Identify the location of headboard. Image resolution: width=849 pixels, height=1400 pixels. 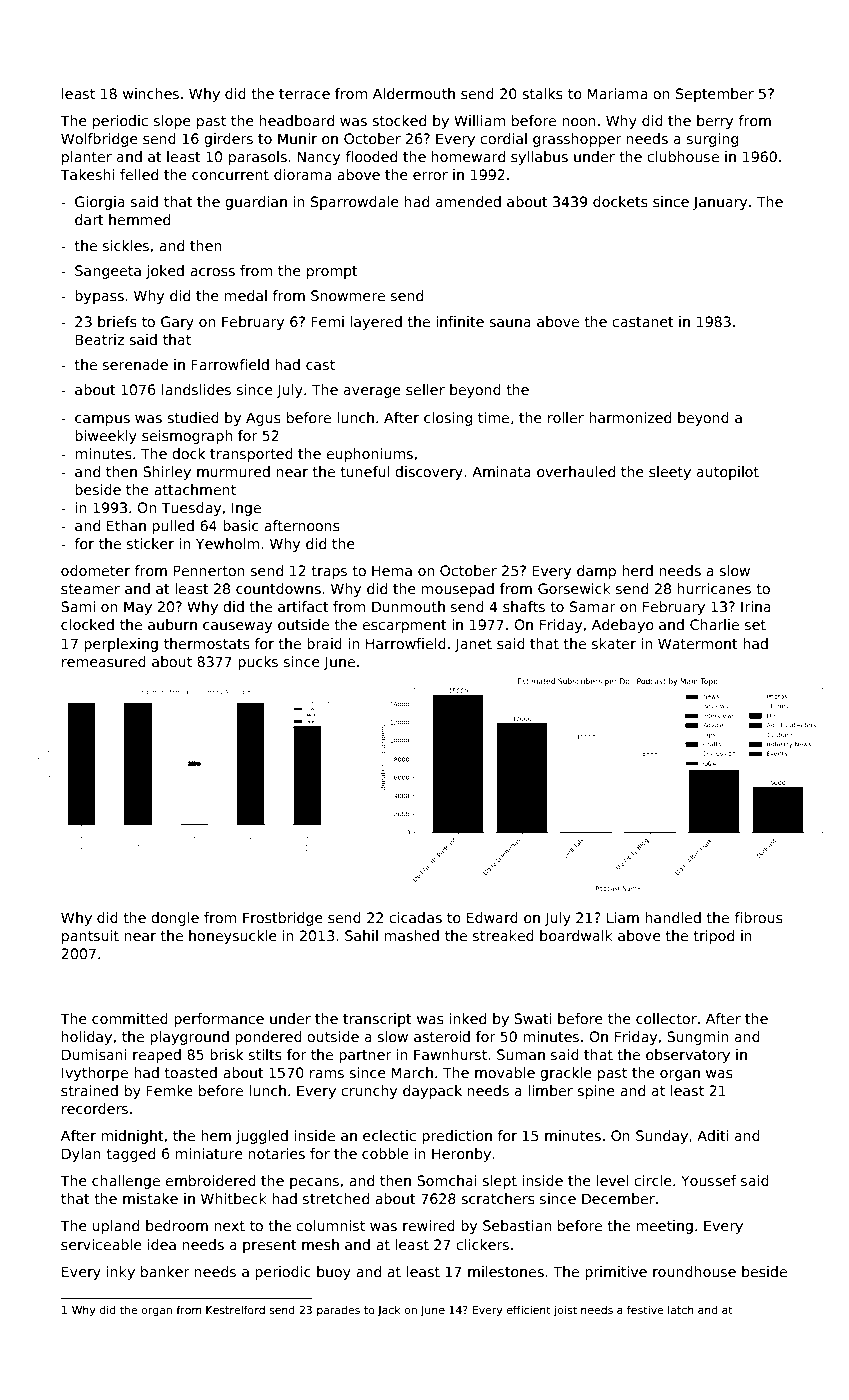
(297, 120).
